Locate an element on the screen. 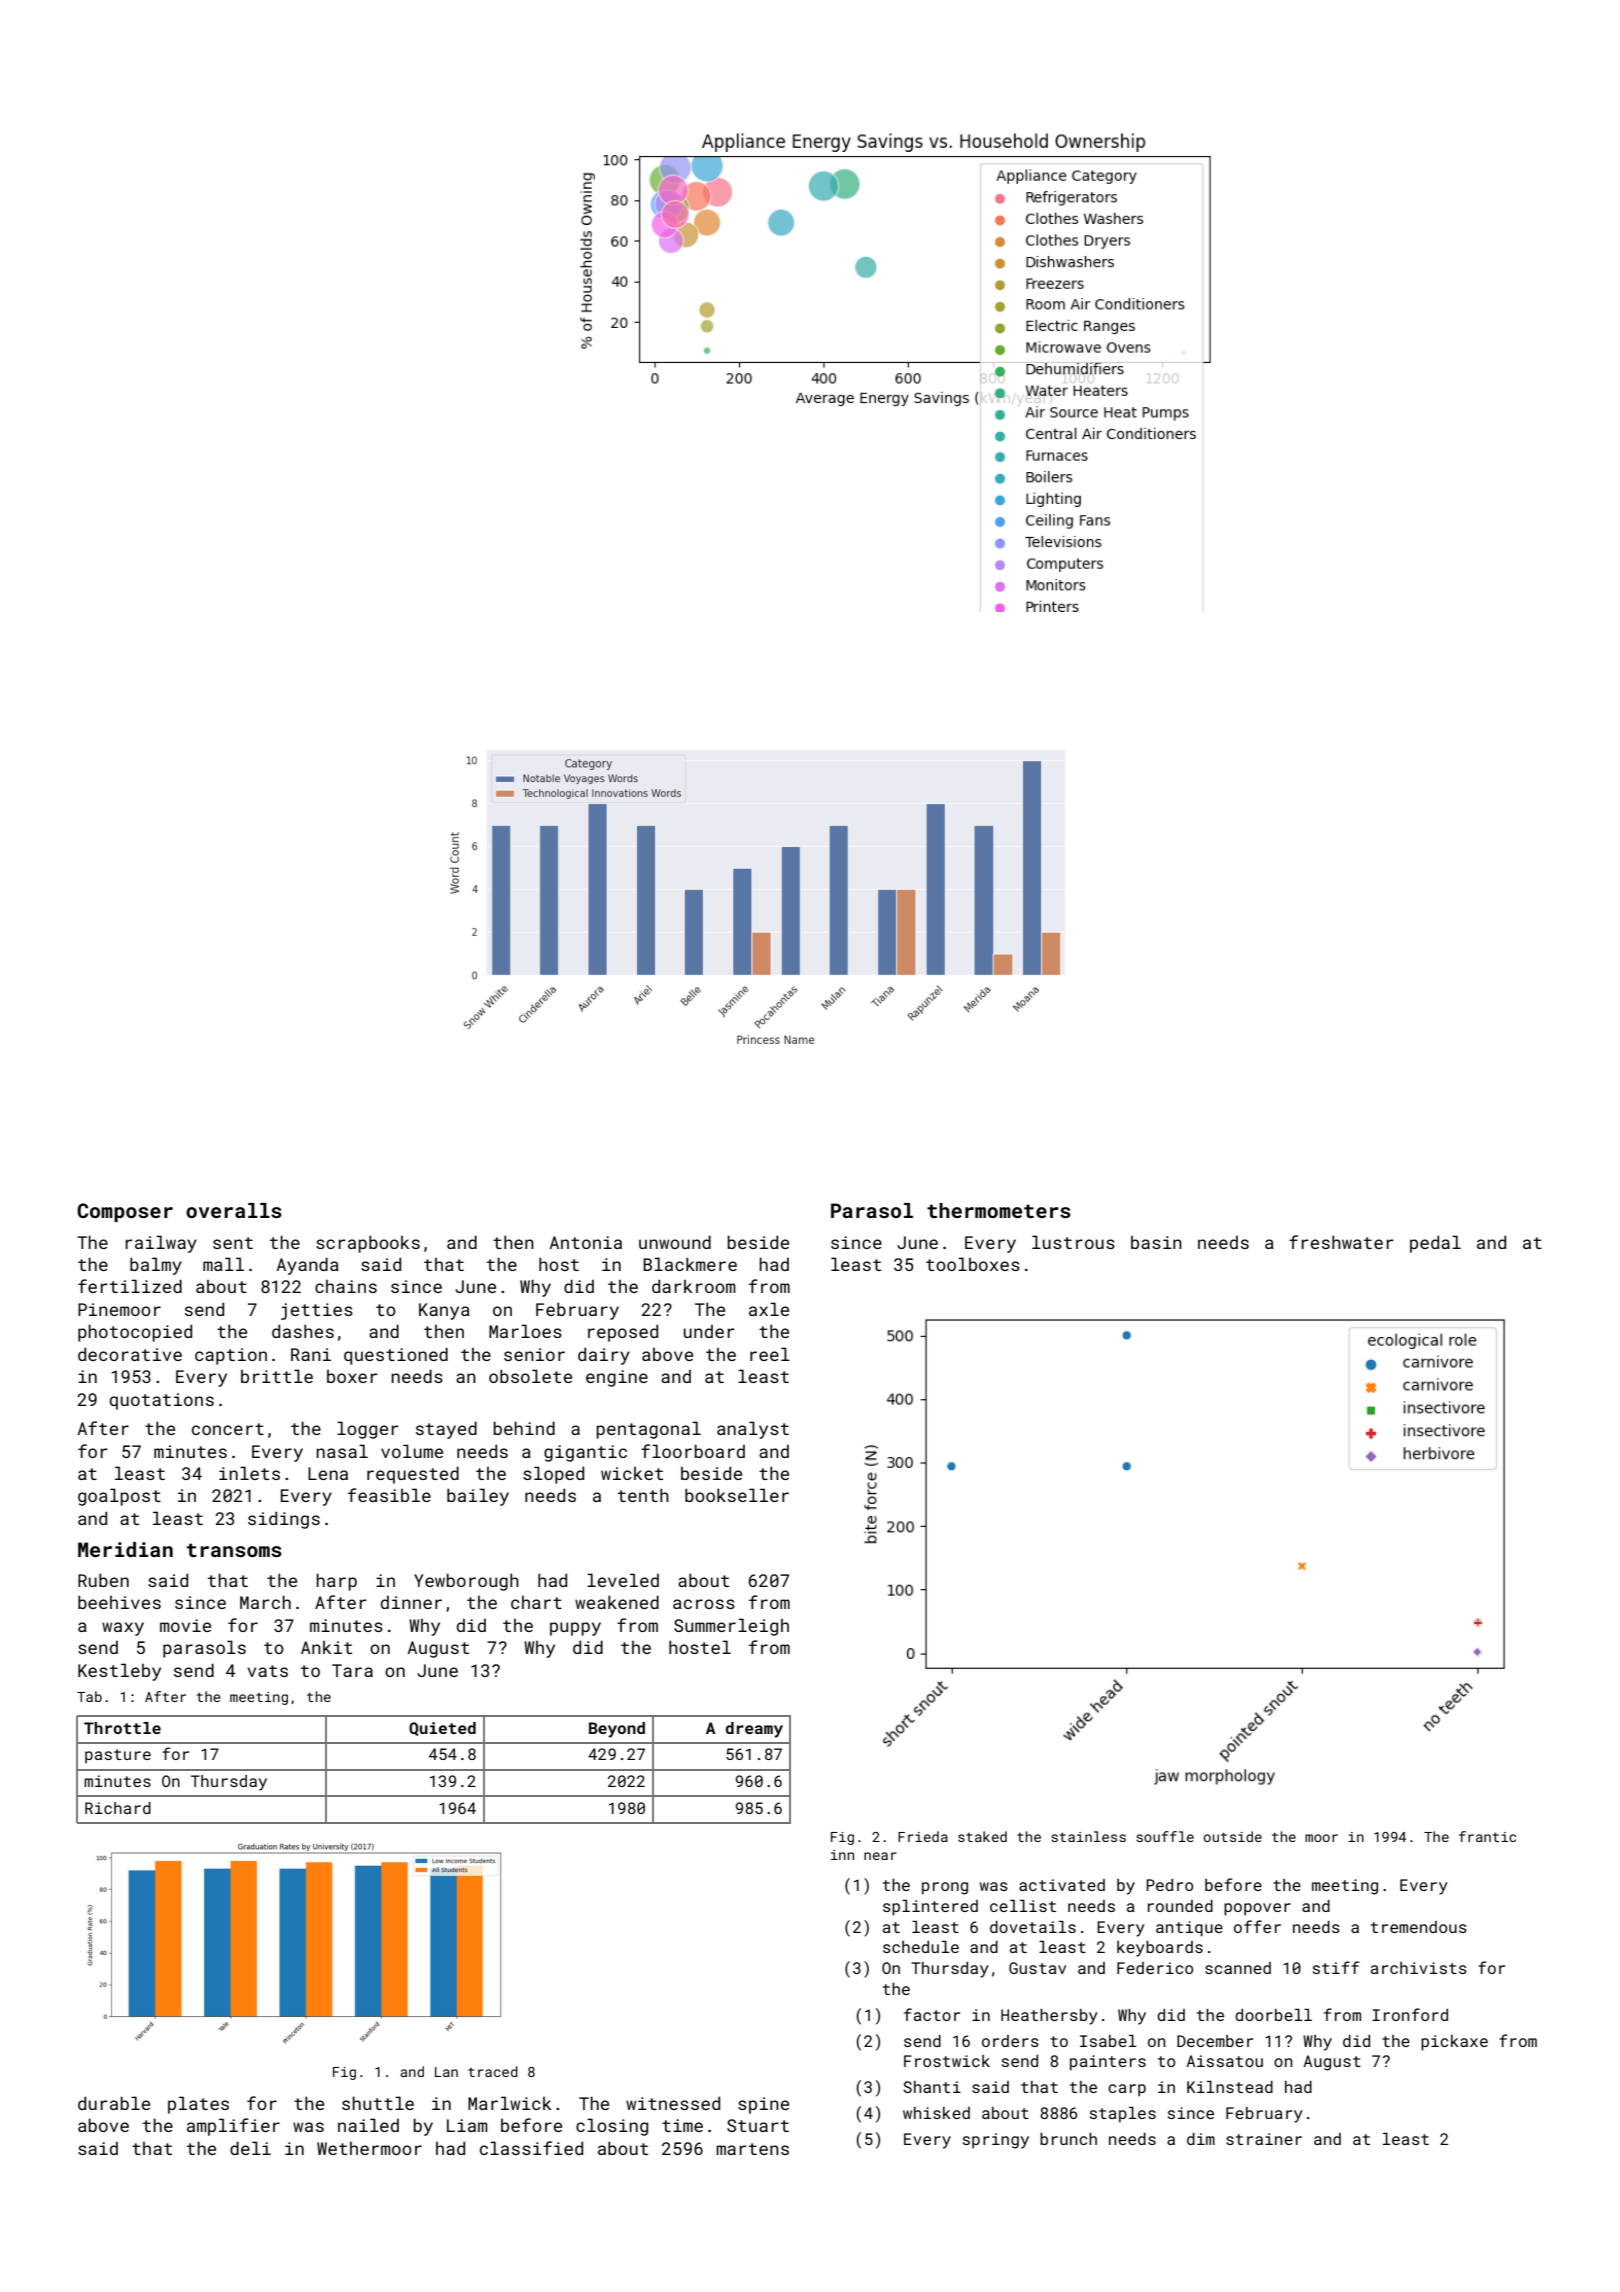  splintered is located at coordinates (930, 1908).
